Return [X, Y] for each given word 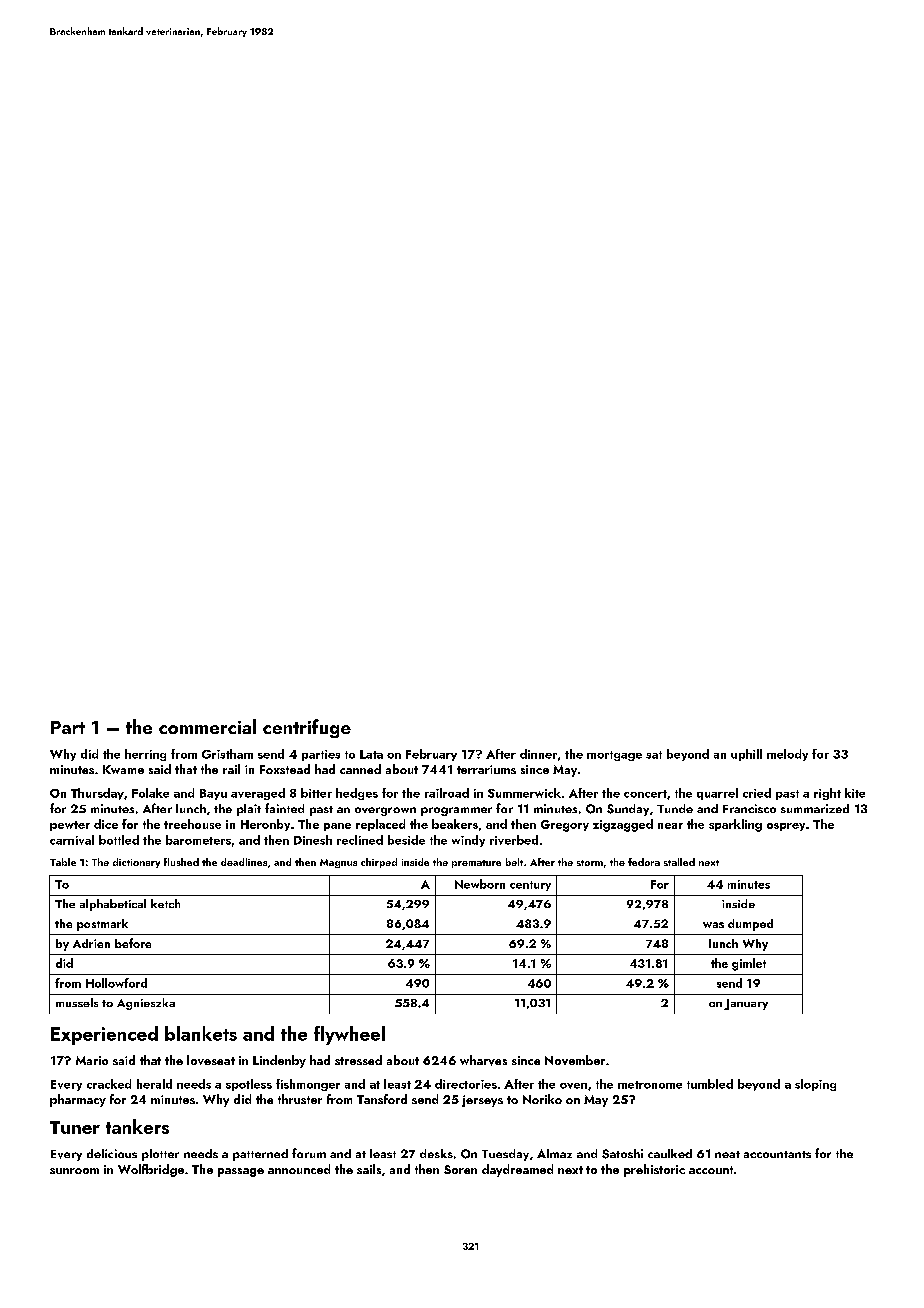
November [575, 1060]
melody [787, 755]
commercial [207, 726]
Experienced [104, 1035]
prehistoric [654, 1170]
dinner [538, 754]
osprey [786, 827]
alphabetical [113, 905]
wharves [483, 1060]
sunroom [74, 1171]
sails [369, 1169]
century [530, 886]
